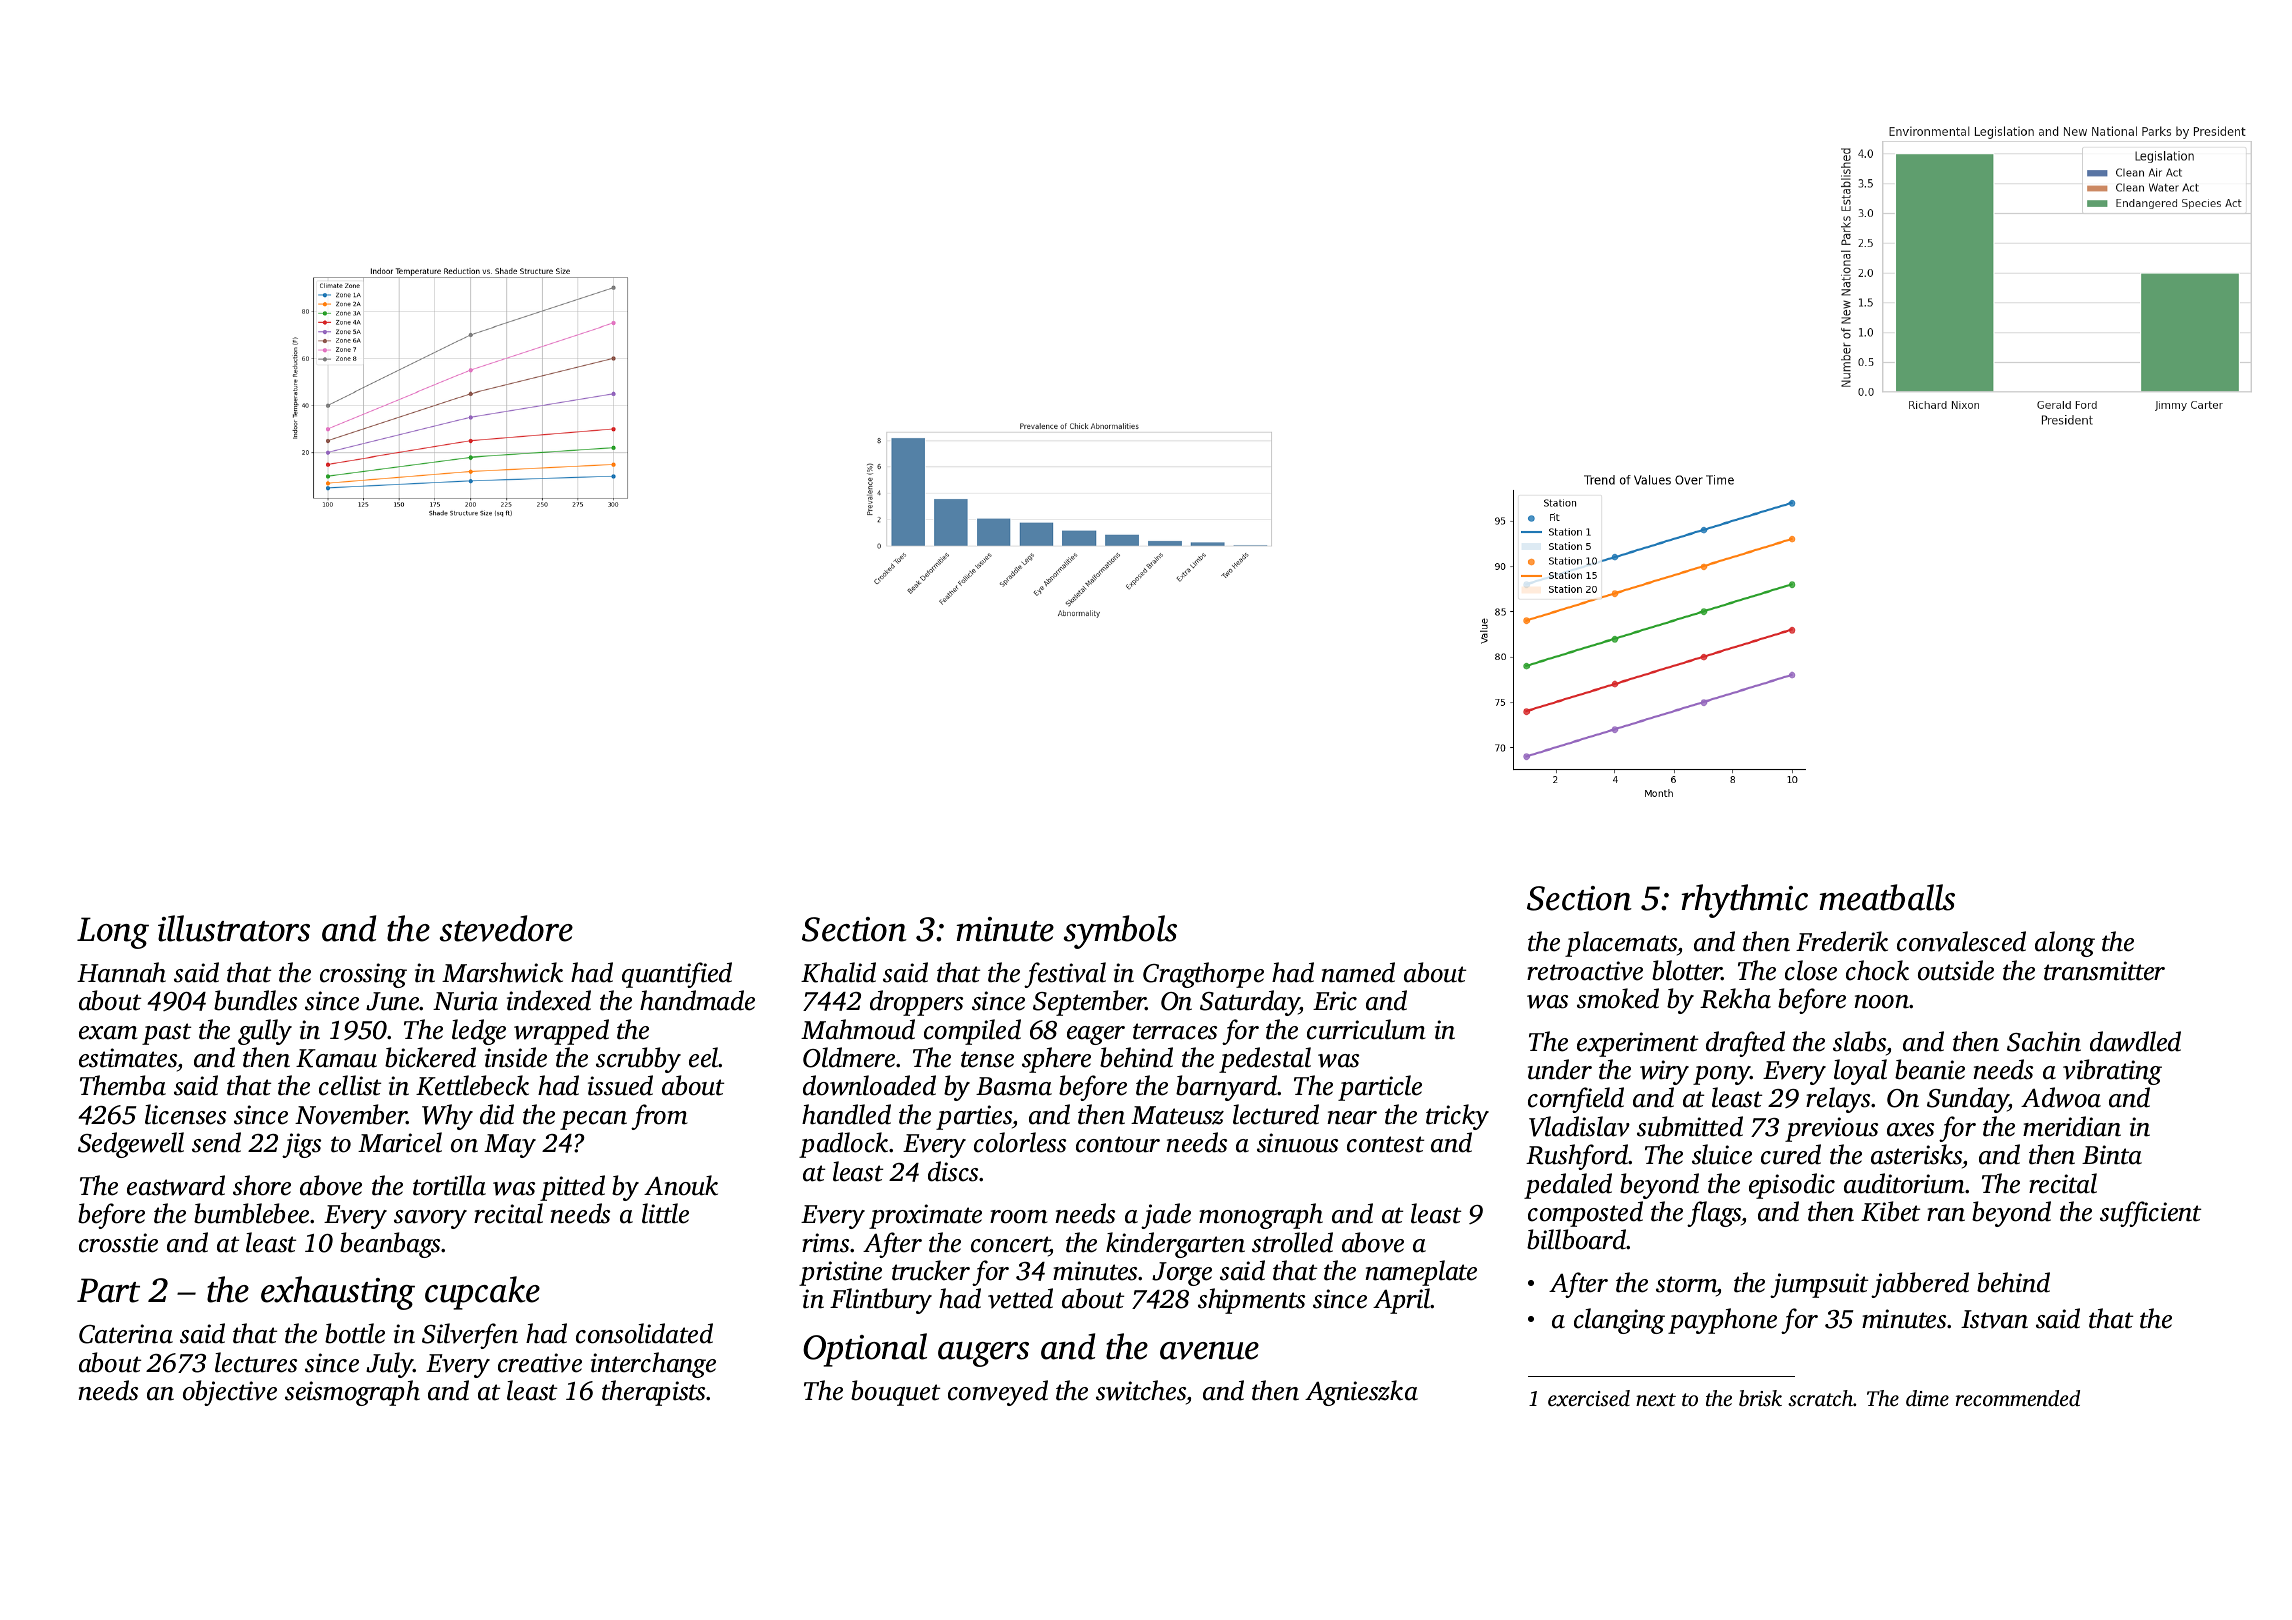 This screenshot has width=2292, height=1620. What do you see at coordinates (644, 1333) in the screenshot?
I see `consolidated` at bounding box center [644, 1333].
